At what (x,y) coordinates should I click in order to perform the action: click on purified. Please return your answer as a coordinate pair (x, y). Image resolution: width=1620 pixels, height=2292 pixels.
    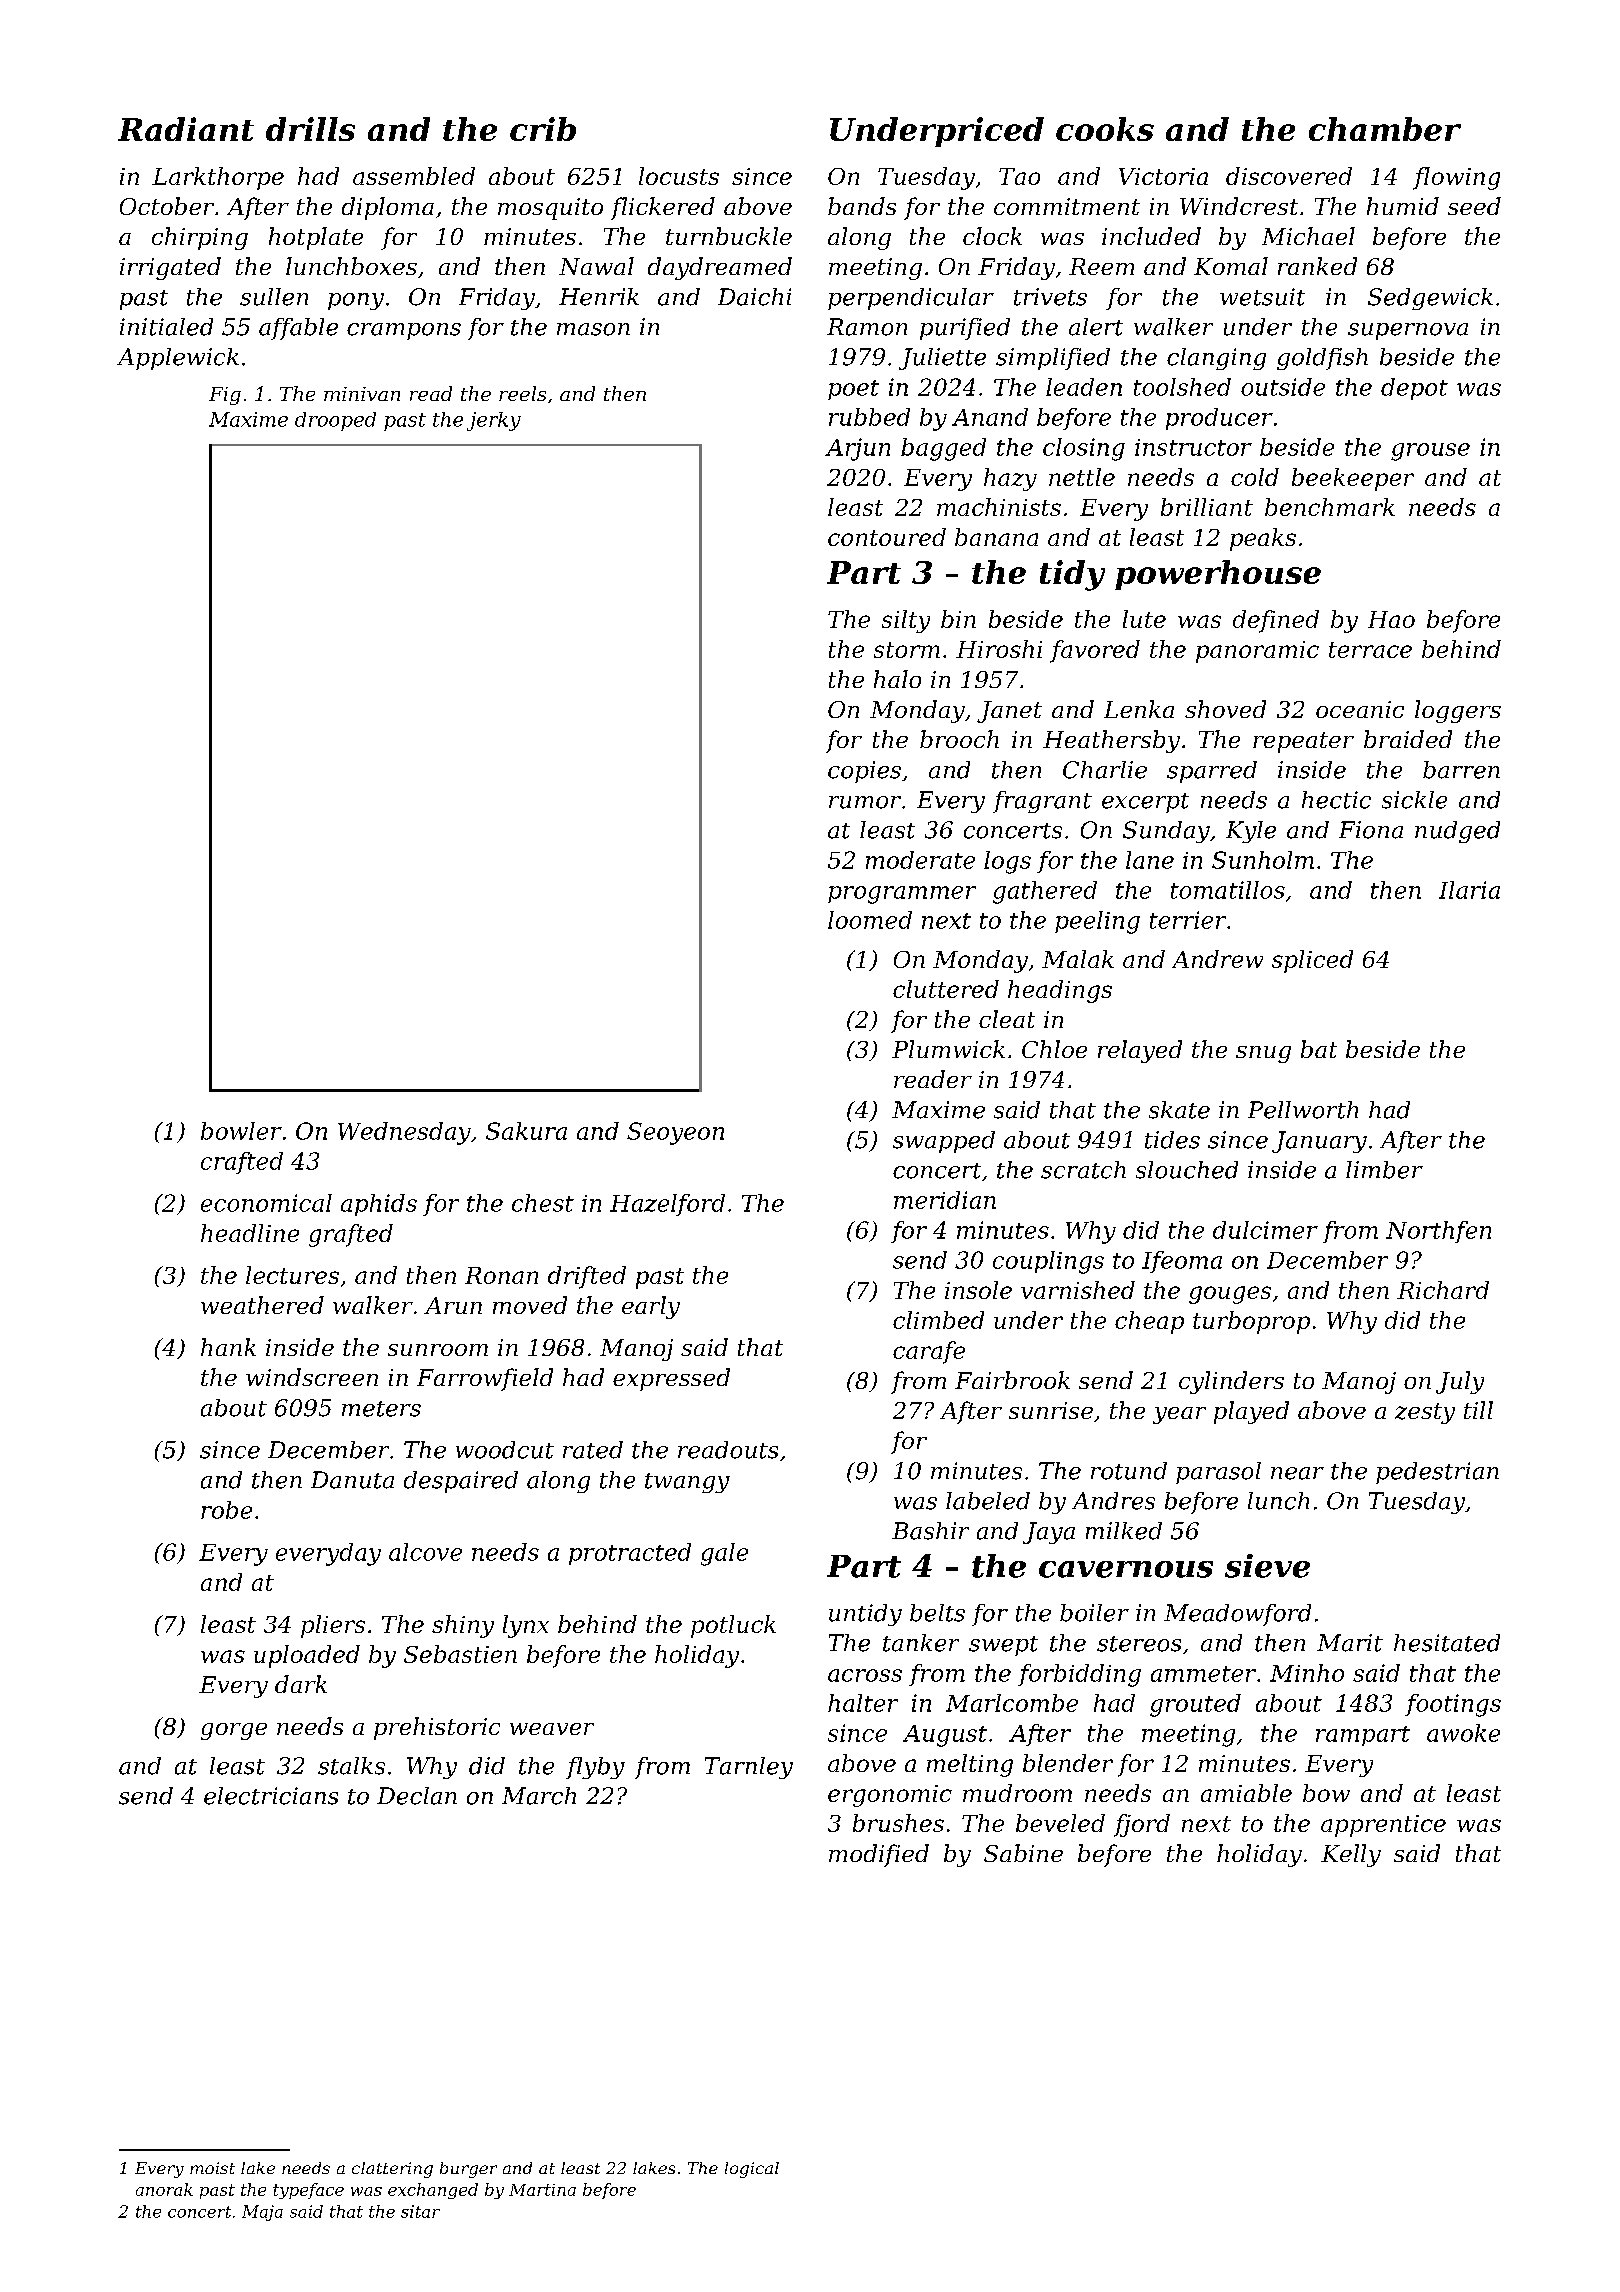
    Looking at the image, I should click on (965, 329).
